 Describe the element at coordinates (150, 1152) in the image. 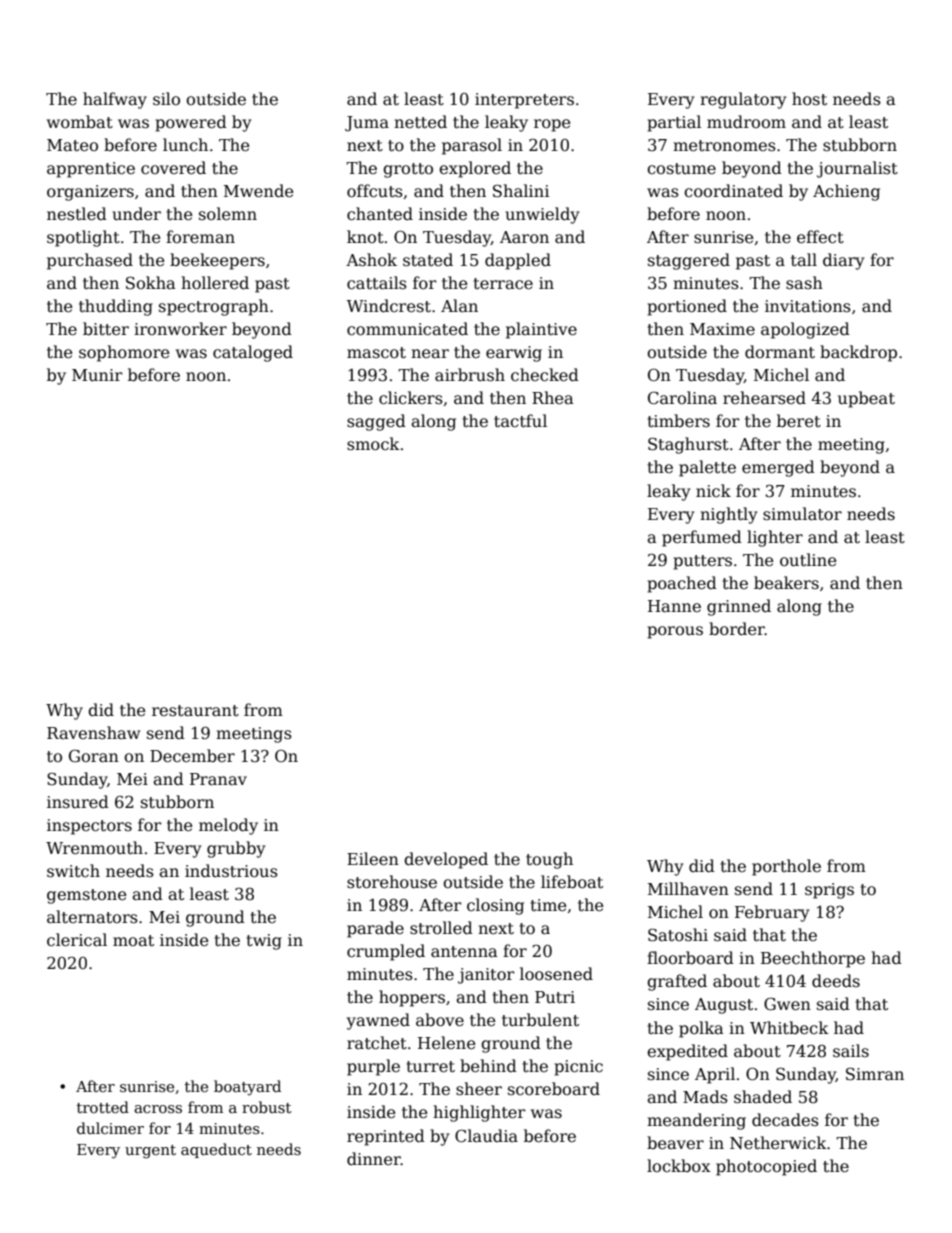

I see `urgent` at that location.
